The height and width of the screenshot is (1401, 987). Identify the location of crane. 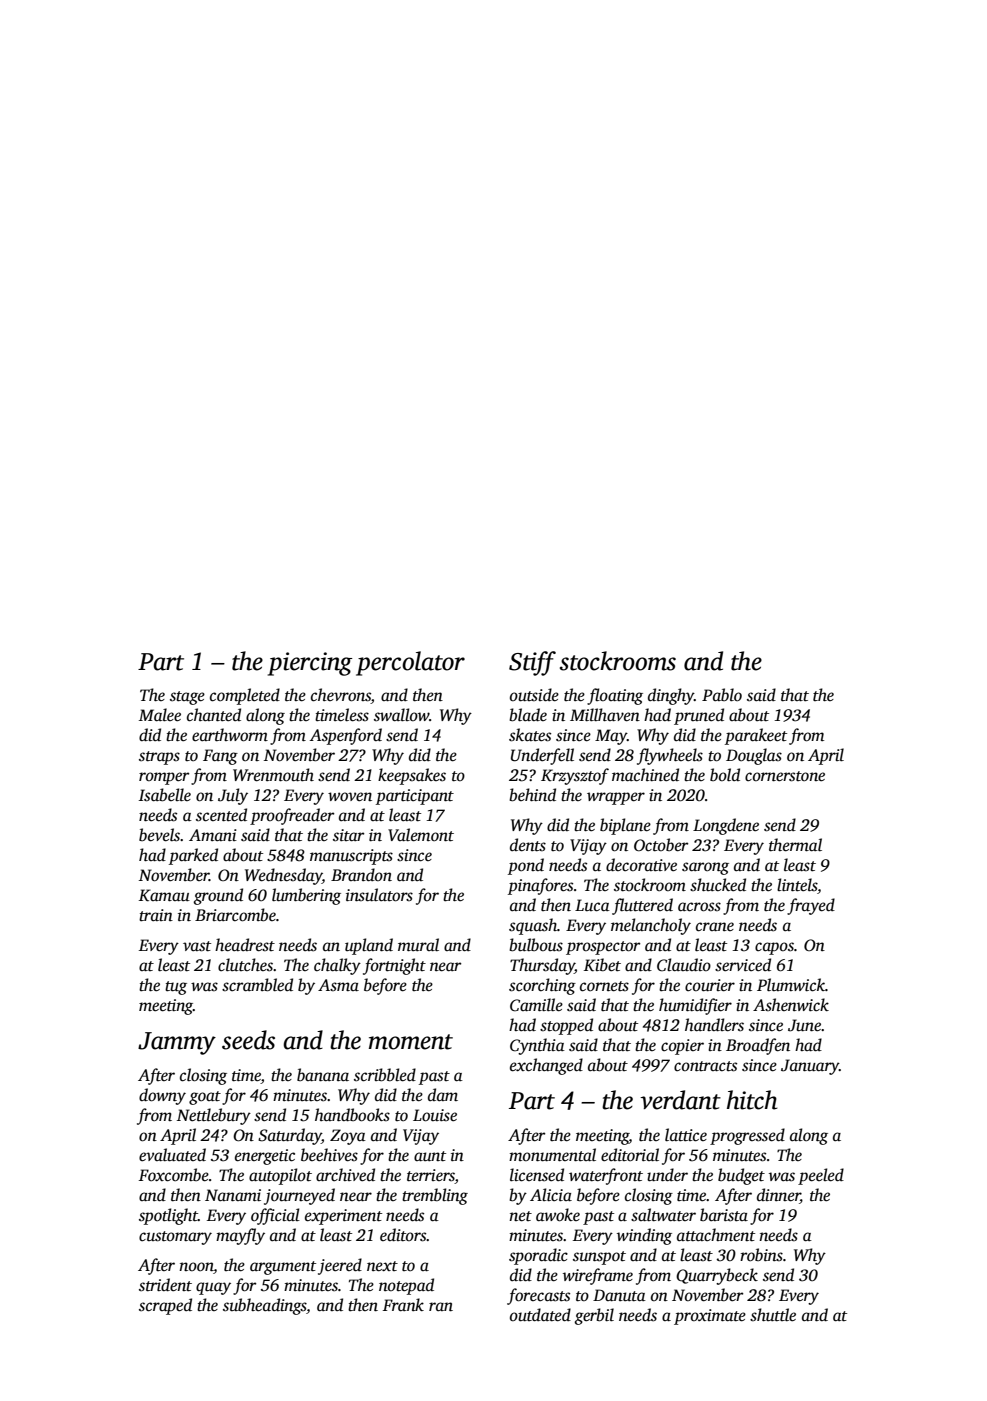
(715, 927).
